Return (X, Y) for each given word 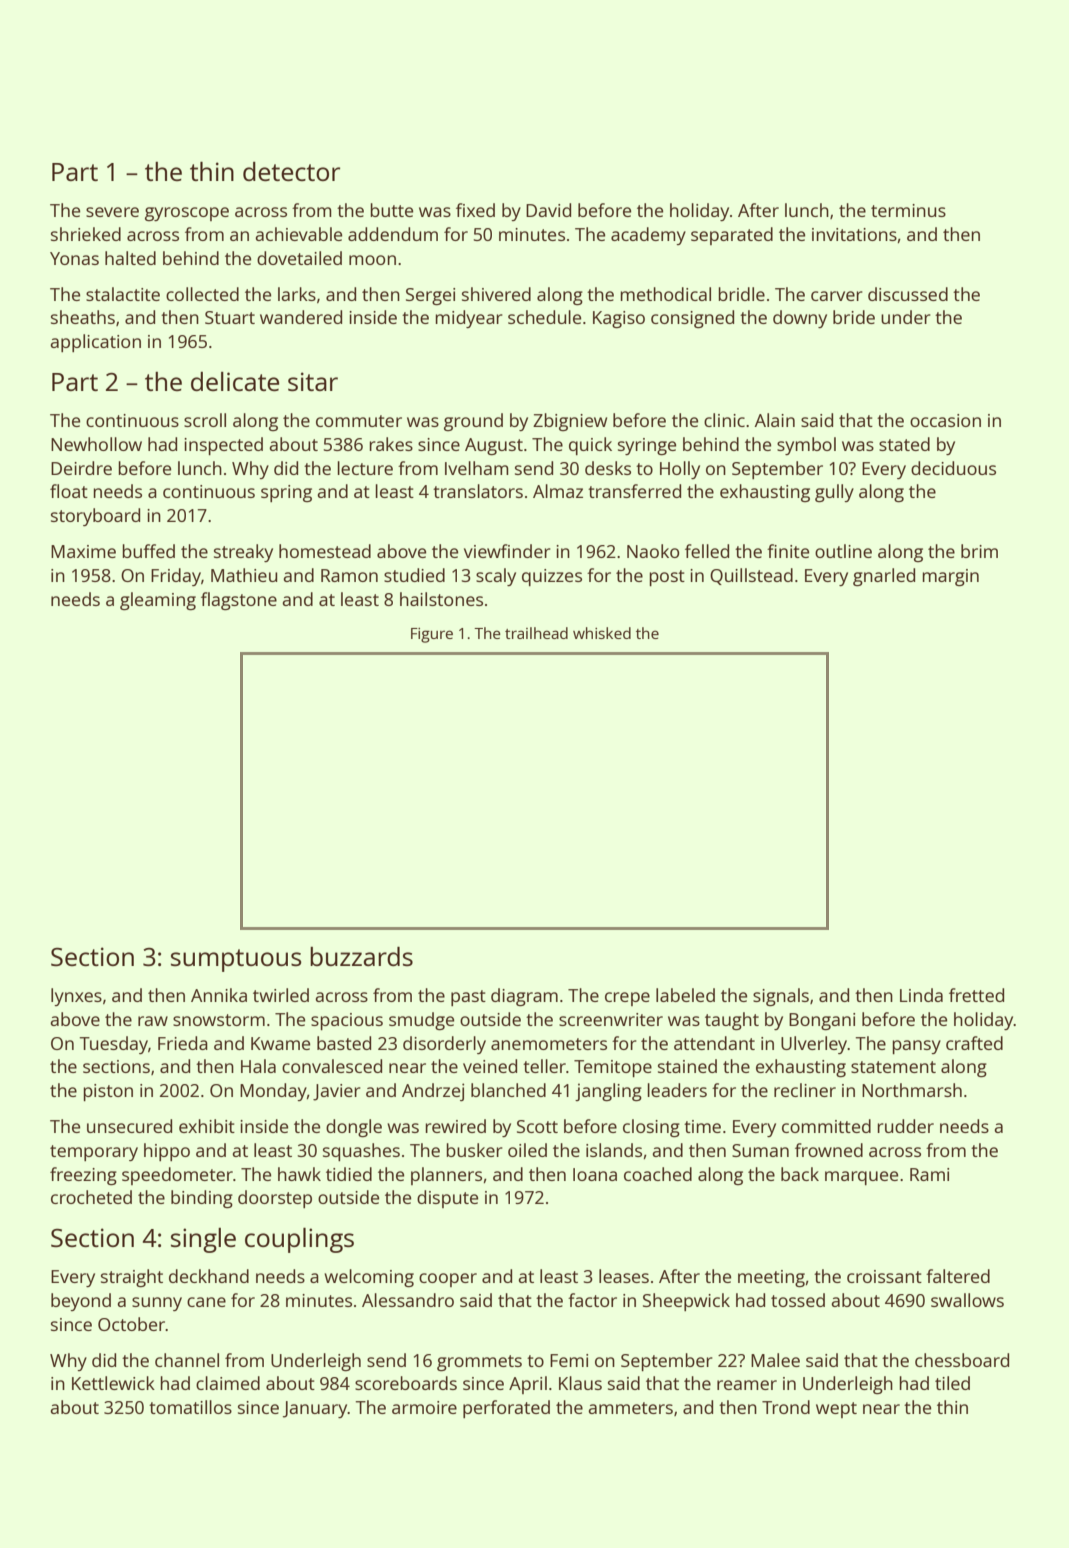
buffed (149, 551)
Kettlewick (113, 1383)
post (667, 578)
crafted (974, 1043)
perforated (506, 1409)
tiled (952, 1383)
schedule (544, 317)
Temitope (613, 1068)
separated (732, 236)
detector (291, 171)
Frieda (183, 1043)
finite (788, 551)
